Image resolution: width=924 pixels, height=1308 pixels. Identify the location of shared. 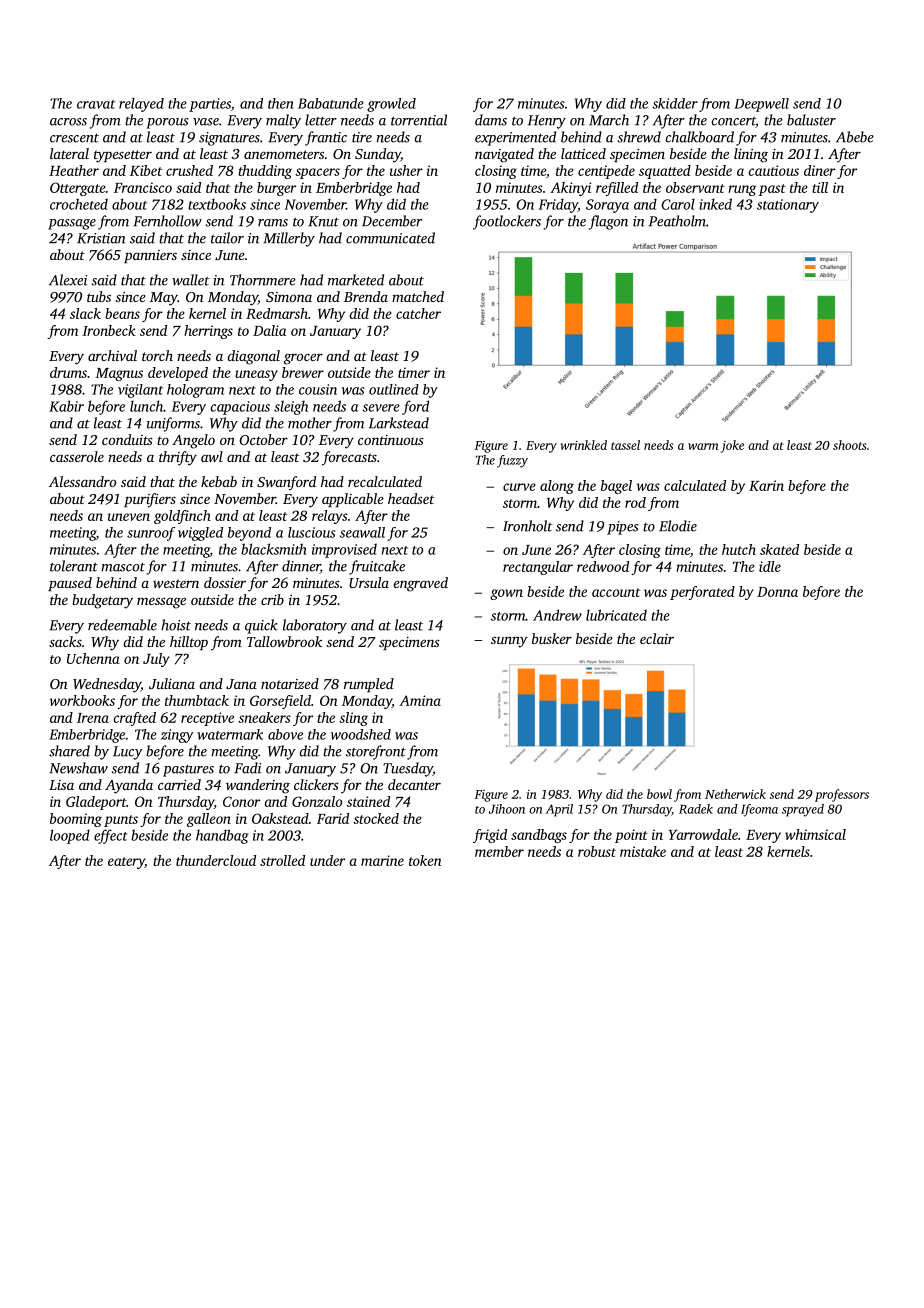
(69, 751).
